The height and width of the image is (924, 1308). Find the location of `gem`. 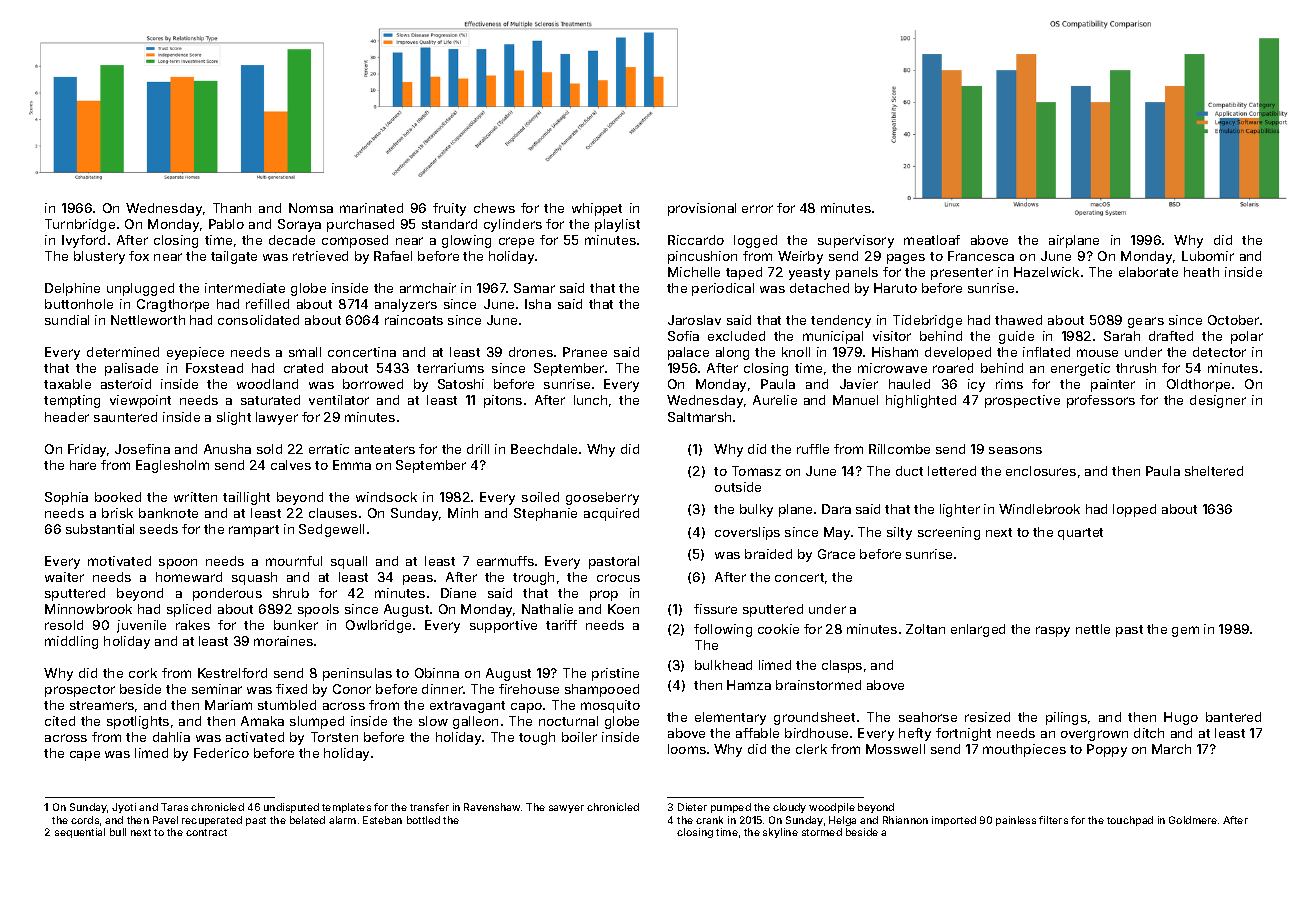

gem is located at coordinates (1185, 631).
